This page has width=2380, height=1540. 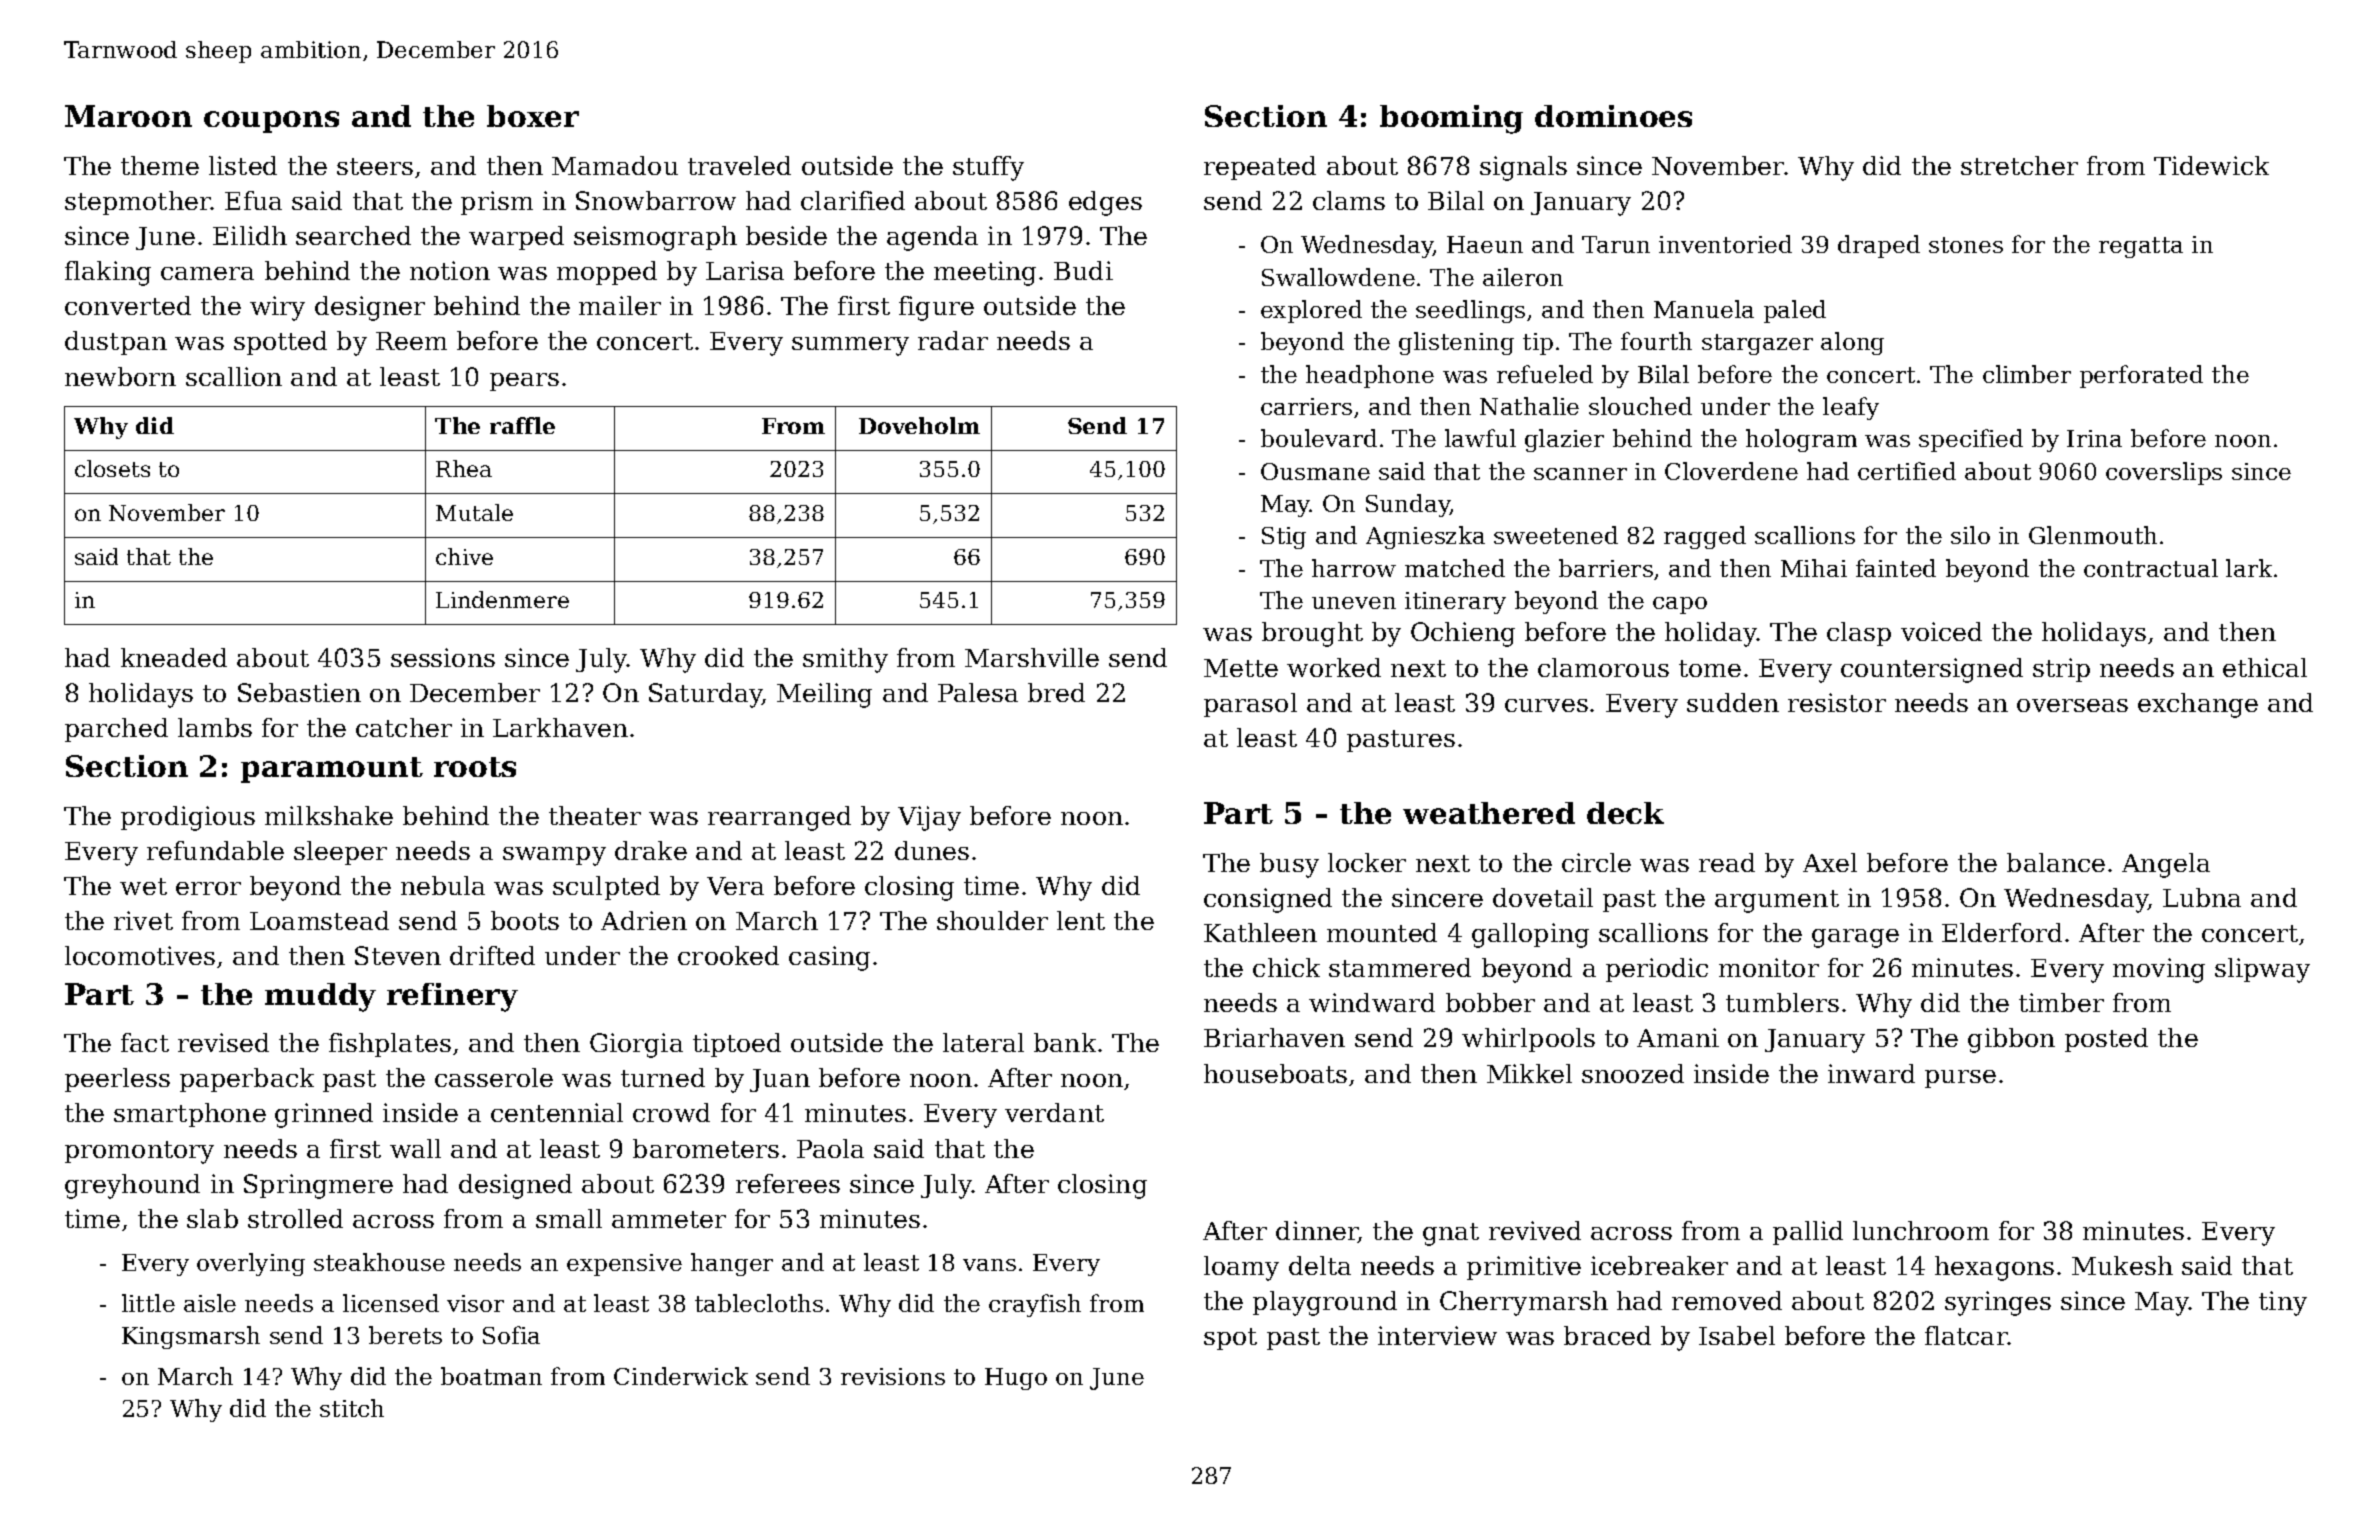 I want to click on fainted, so click(x=1896, y=568).
